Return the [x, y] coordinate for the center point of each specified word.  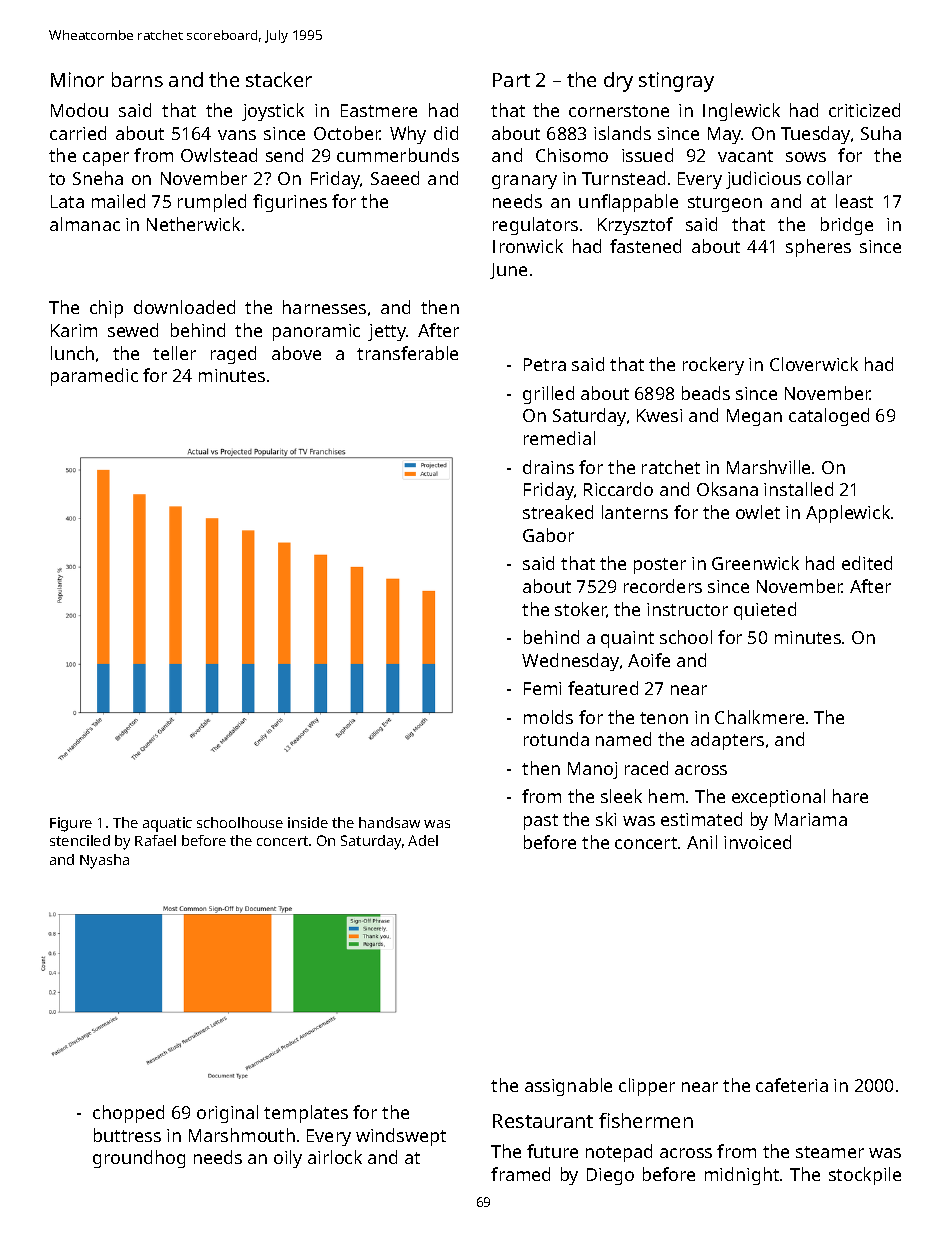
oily [288, 1159]
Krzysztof [635, 226]
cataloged [829, 417]
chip [106, 309]
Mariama [811, 819]
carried [78, 133]
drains [548, 467]
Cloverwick [814, 364]
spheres [818, 248]
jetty [387, 332]
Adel [423, 840]
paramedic [94, 377]
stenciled [80, 840]
